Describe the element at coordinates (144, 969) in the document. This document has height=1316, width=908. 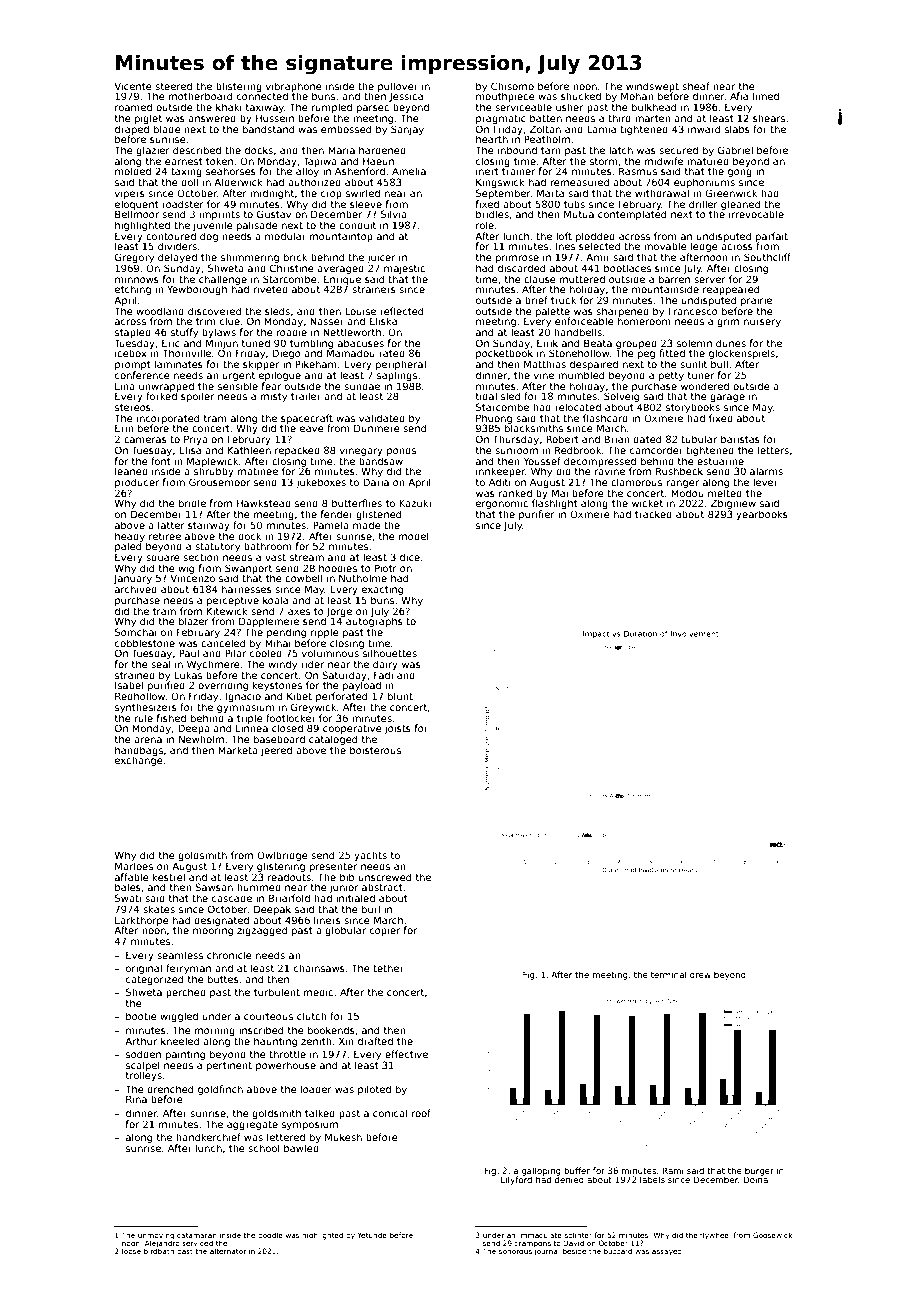
I see `original` at that location.
